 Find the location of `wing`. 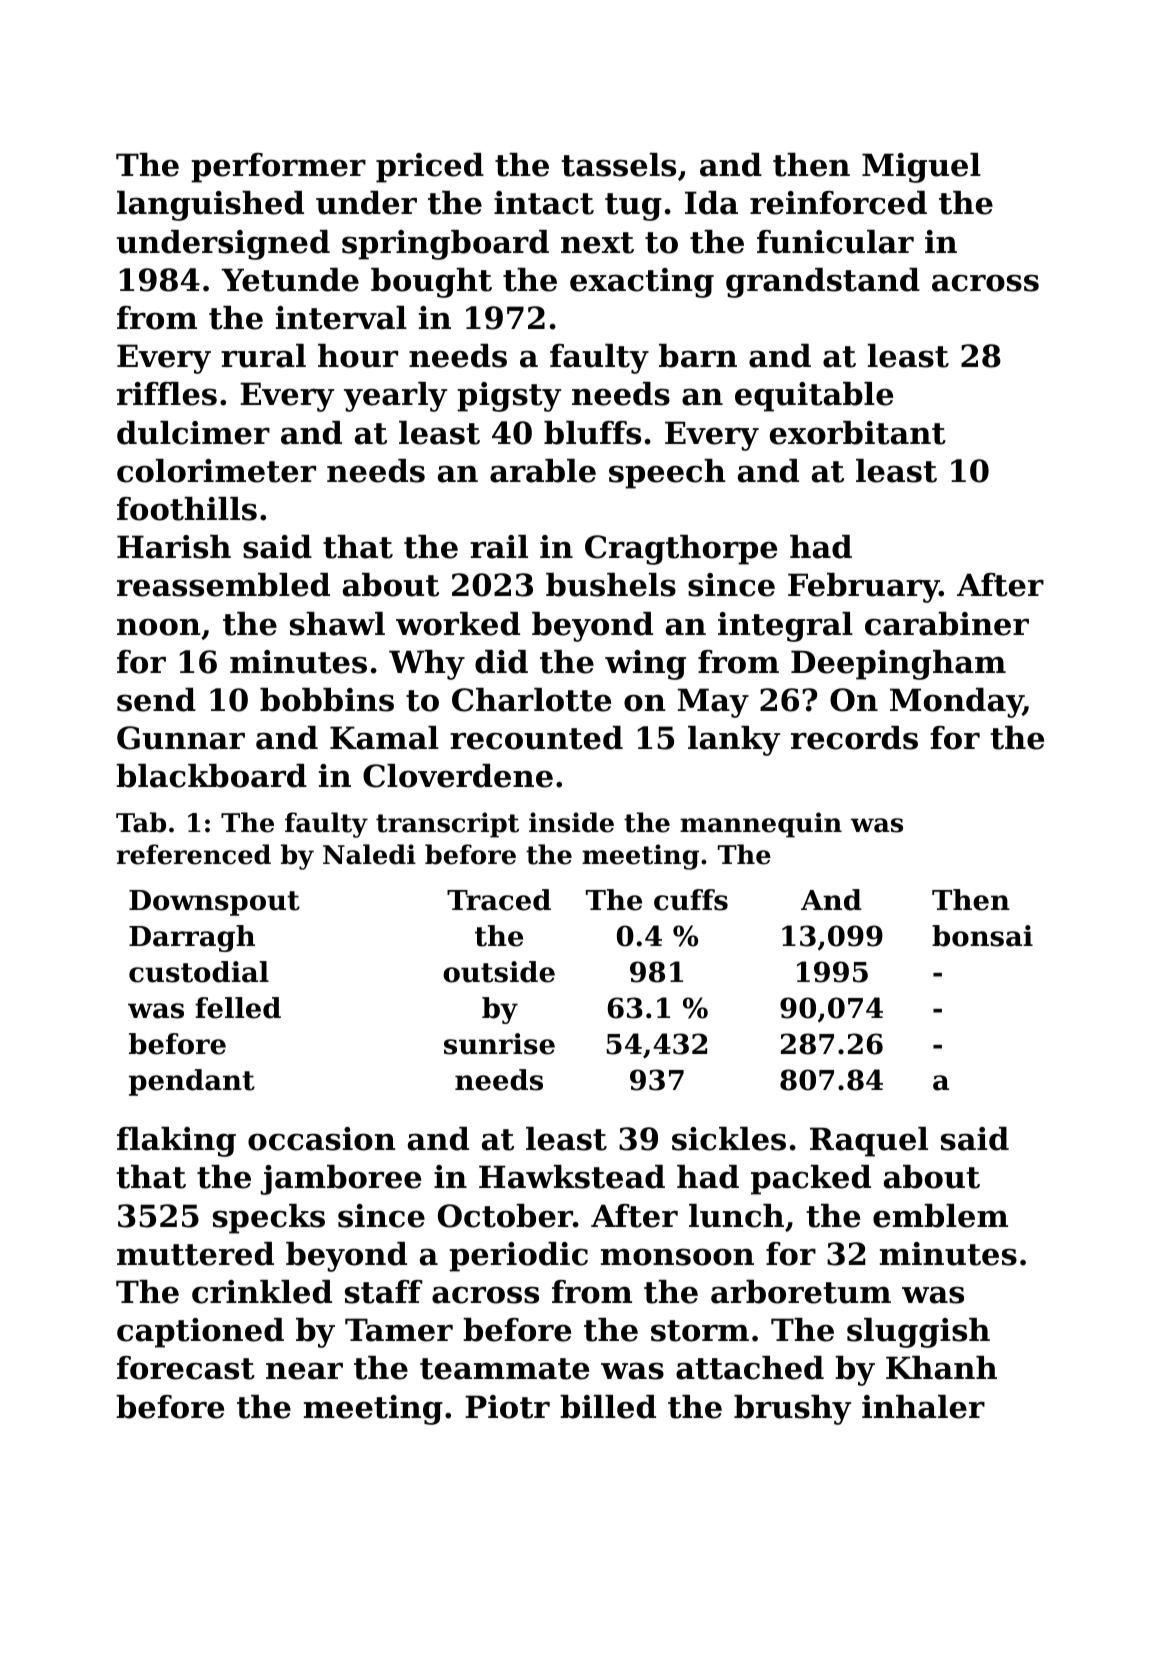

wing is located at coordinates (645, 665).
